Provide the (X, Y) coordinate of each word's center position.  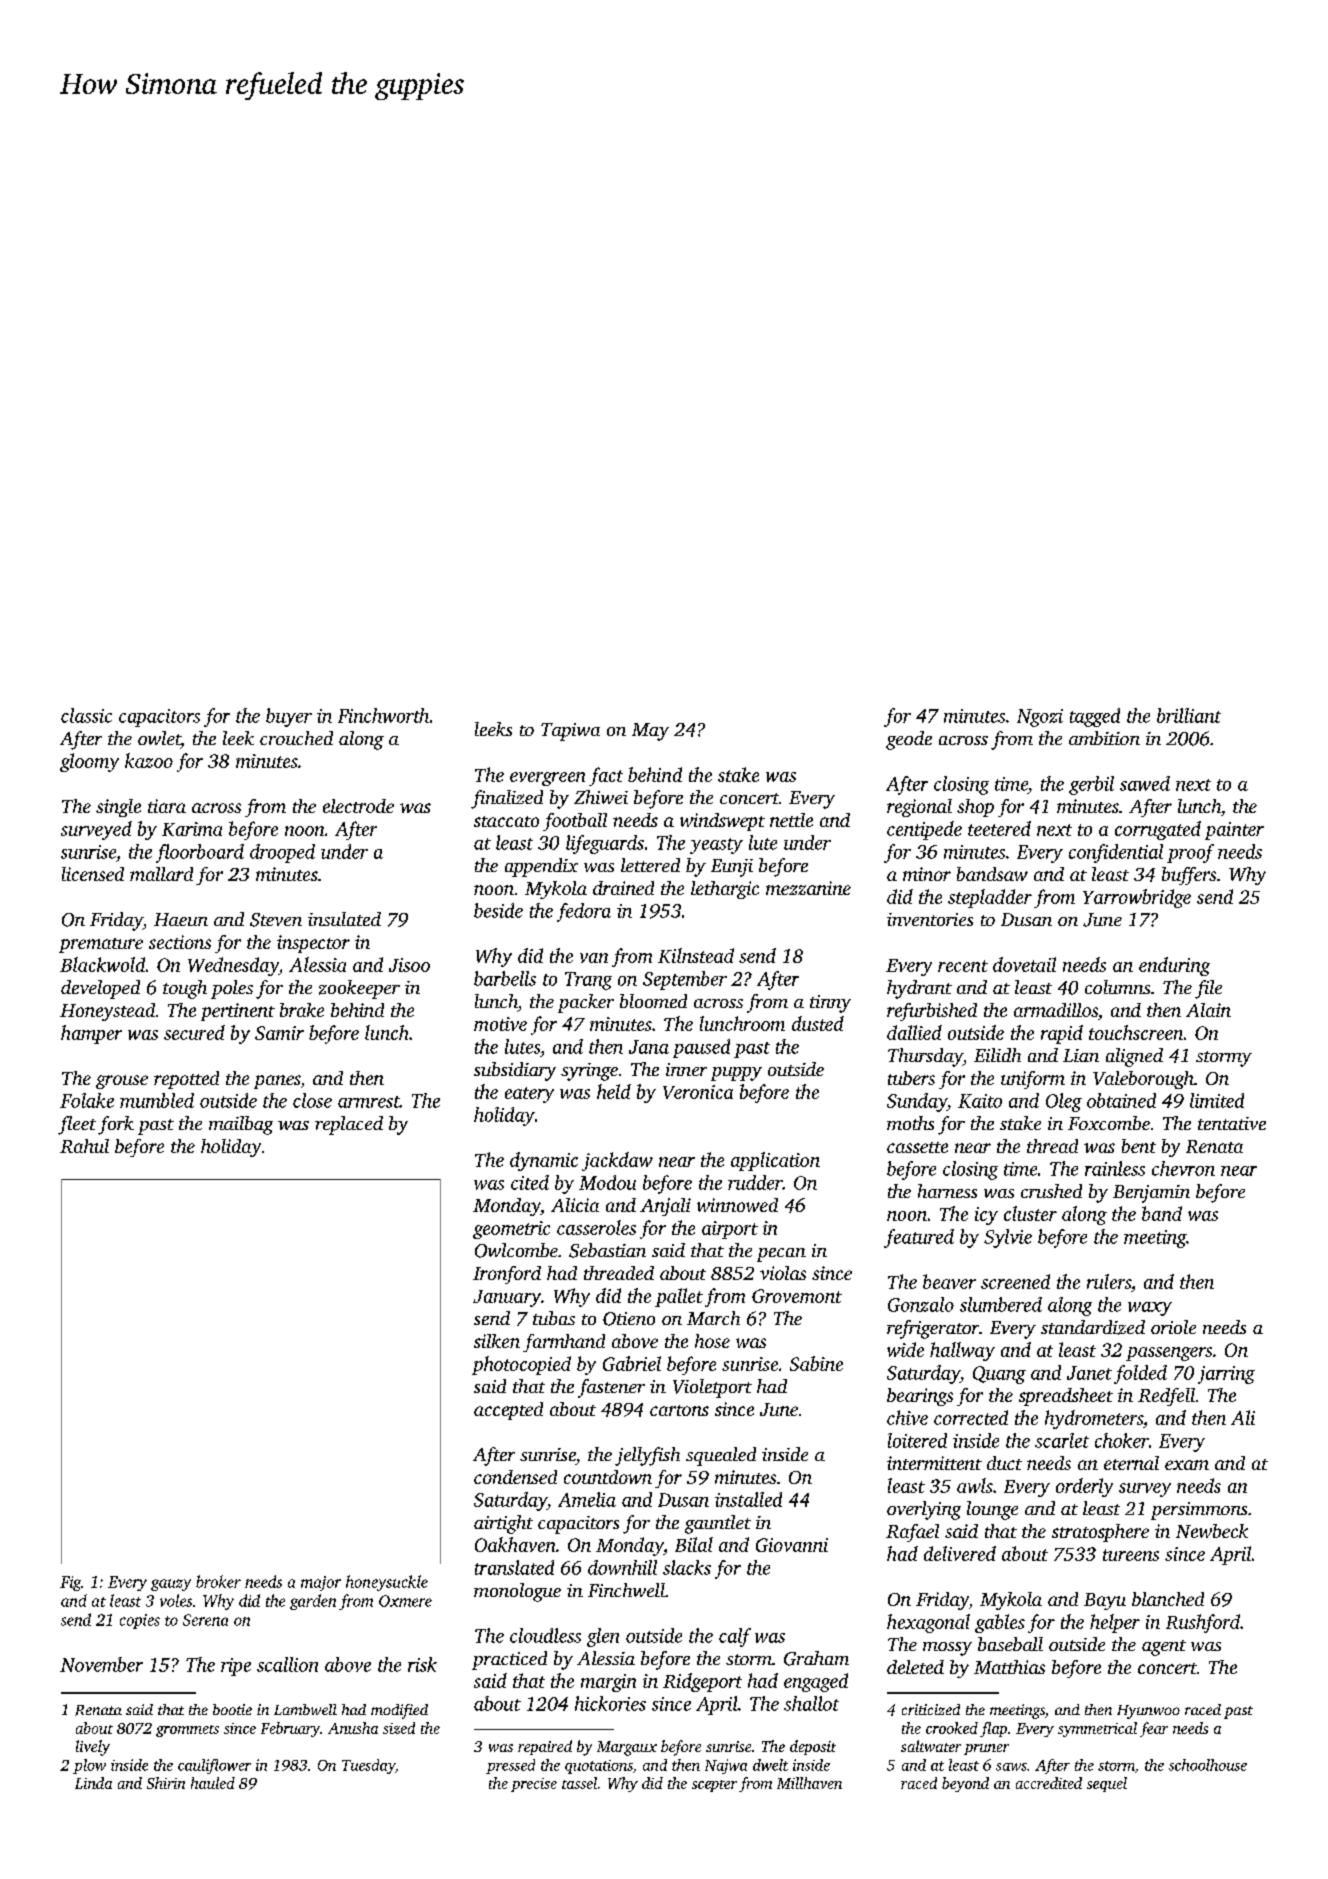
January (507, 1298)
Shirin (166, 1783)
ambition (1104, 738)
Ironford (507, 1275)
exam (1187, 1465)
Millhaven (809, 1783)
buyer (289, 717)
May (650, 732)
